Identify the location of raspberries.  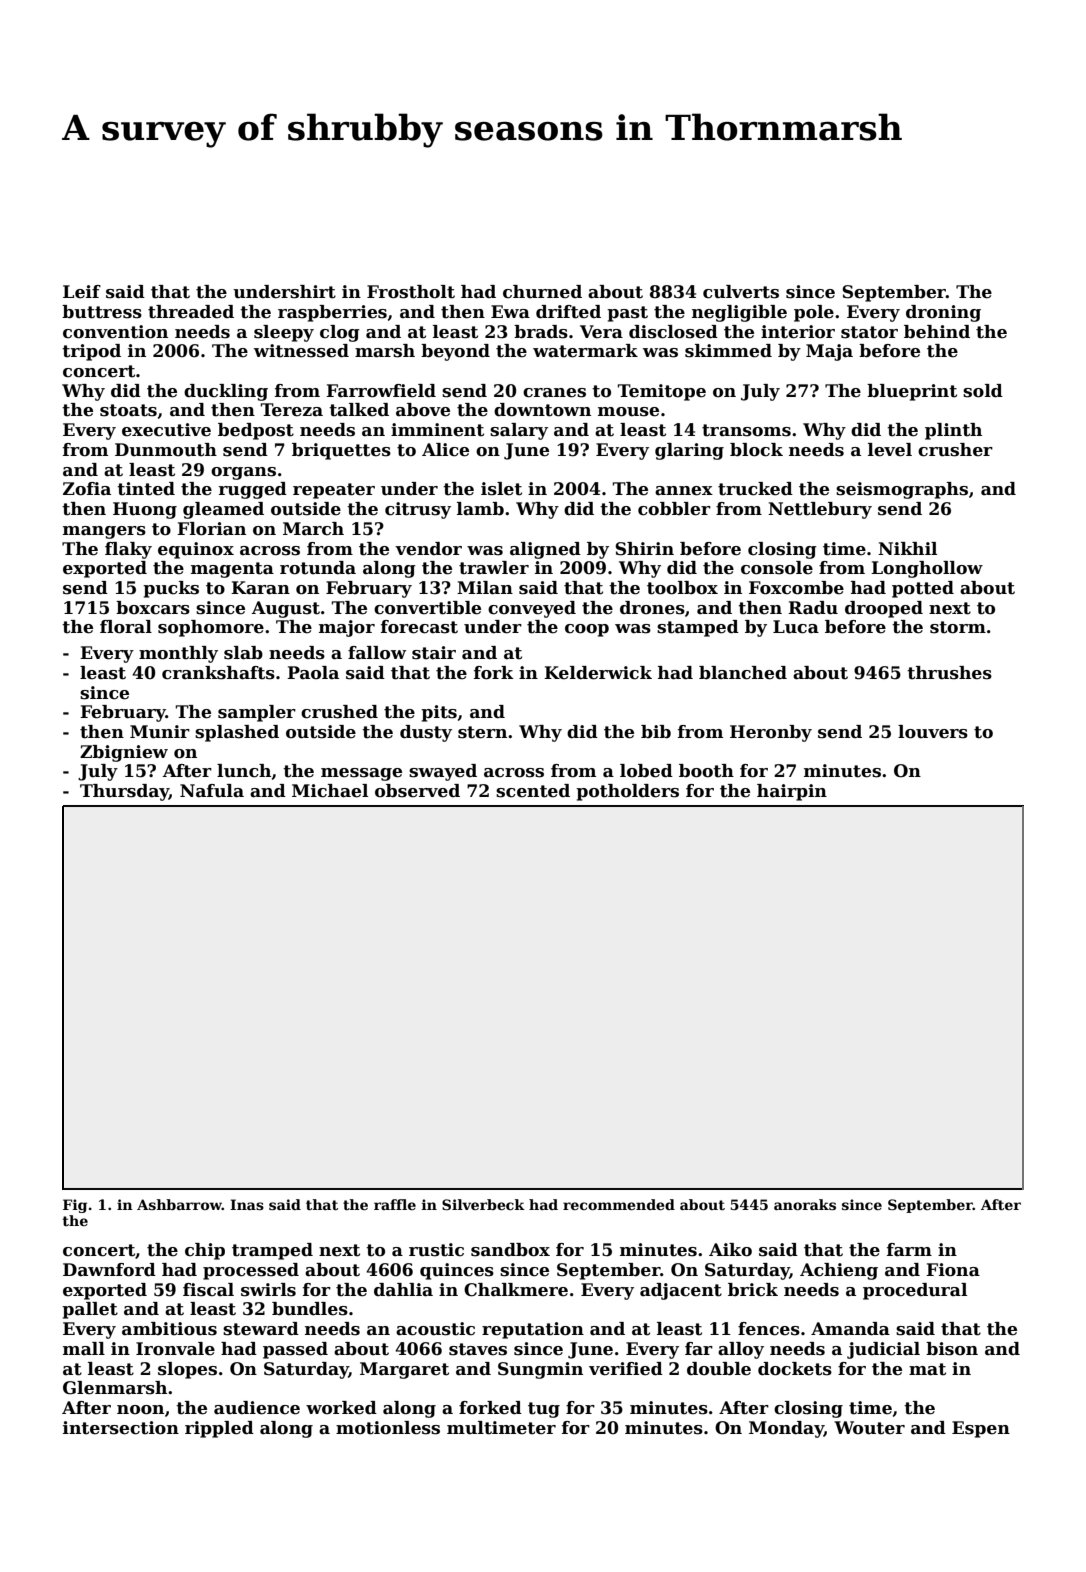
(332, 313).
